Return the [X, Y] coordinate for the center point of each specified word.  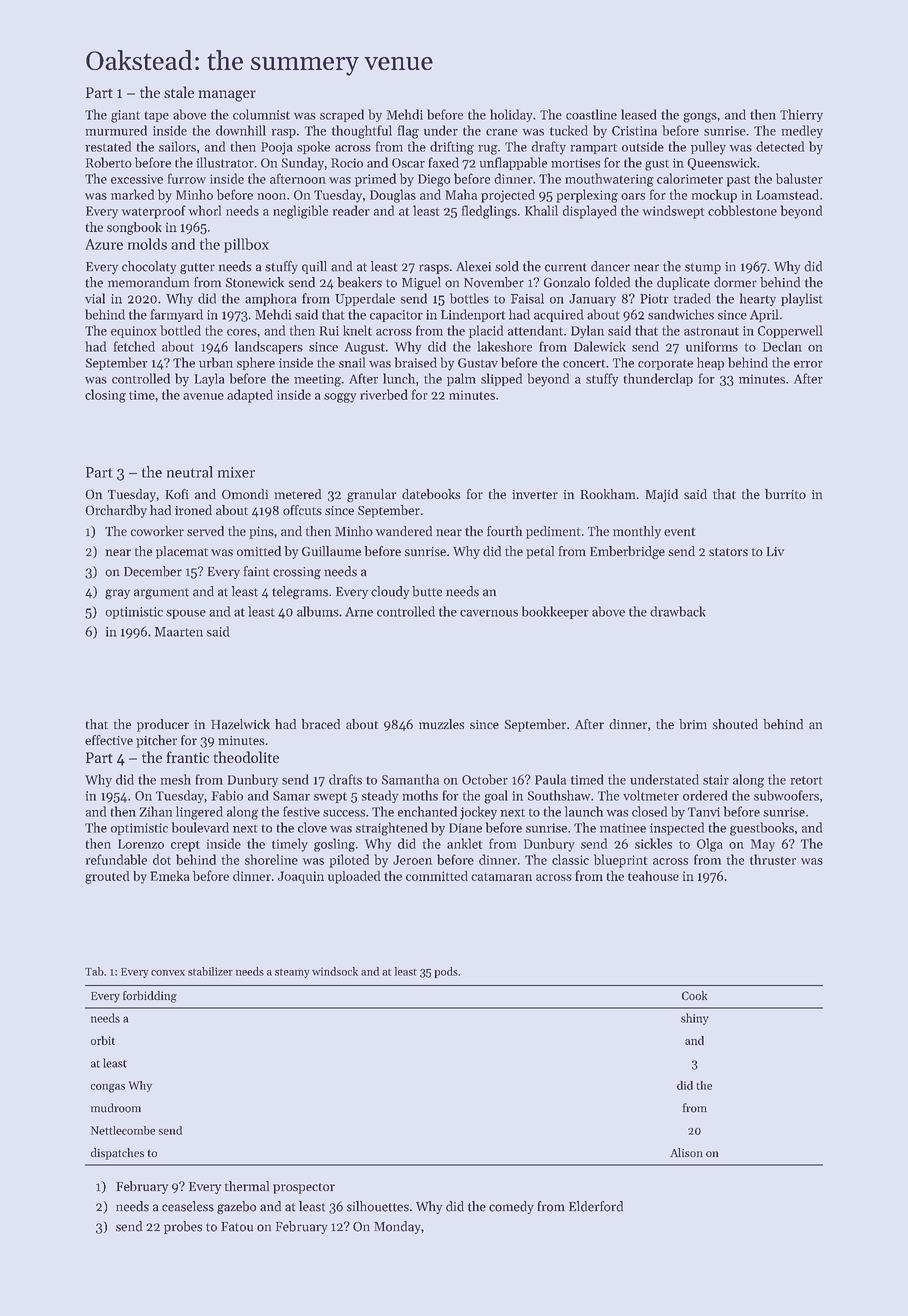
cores [242, 332]
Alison [686, 1152]
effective [109, 740]
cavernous [489, 613]
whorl [205, 210]
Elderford [596, 1206]
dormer [735, 282]
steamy [292, 973]
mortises [575, 163]
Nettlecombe [123, 1130]
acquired [559, 315]
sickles [653, 843]
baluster [799, 178]
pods [446, 972]
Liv [775, 551]
